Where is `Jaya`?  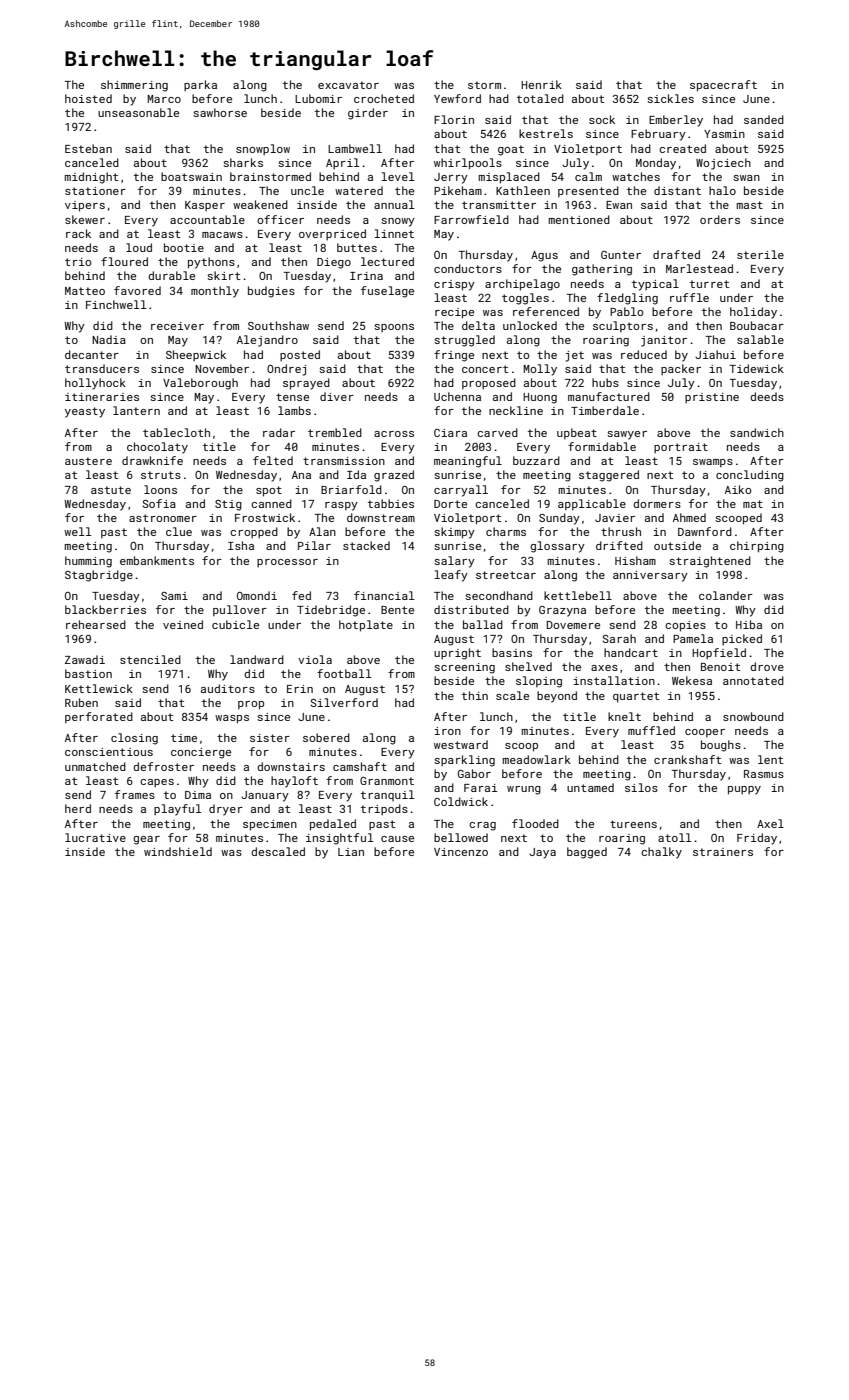
Jaya is located at coordinates (542, 853).
